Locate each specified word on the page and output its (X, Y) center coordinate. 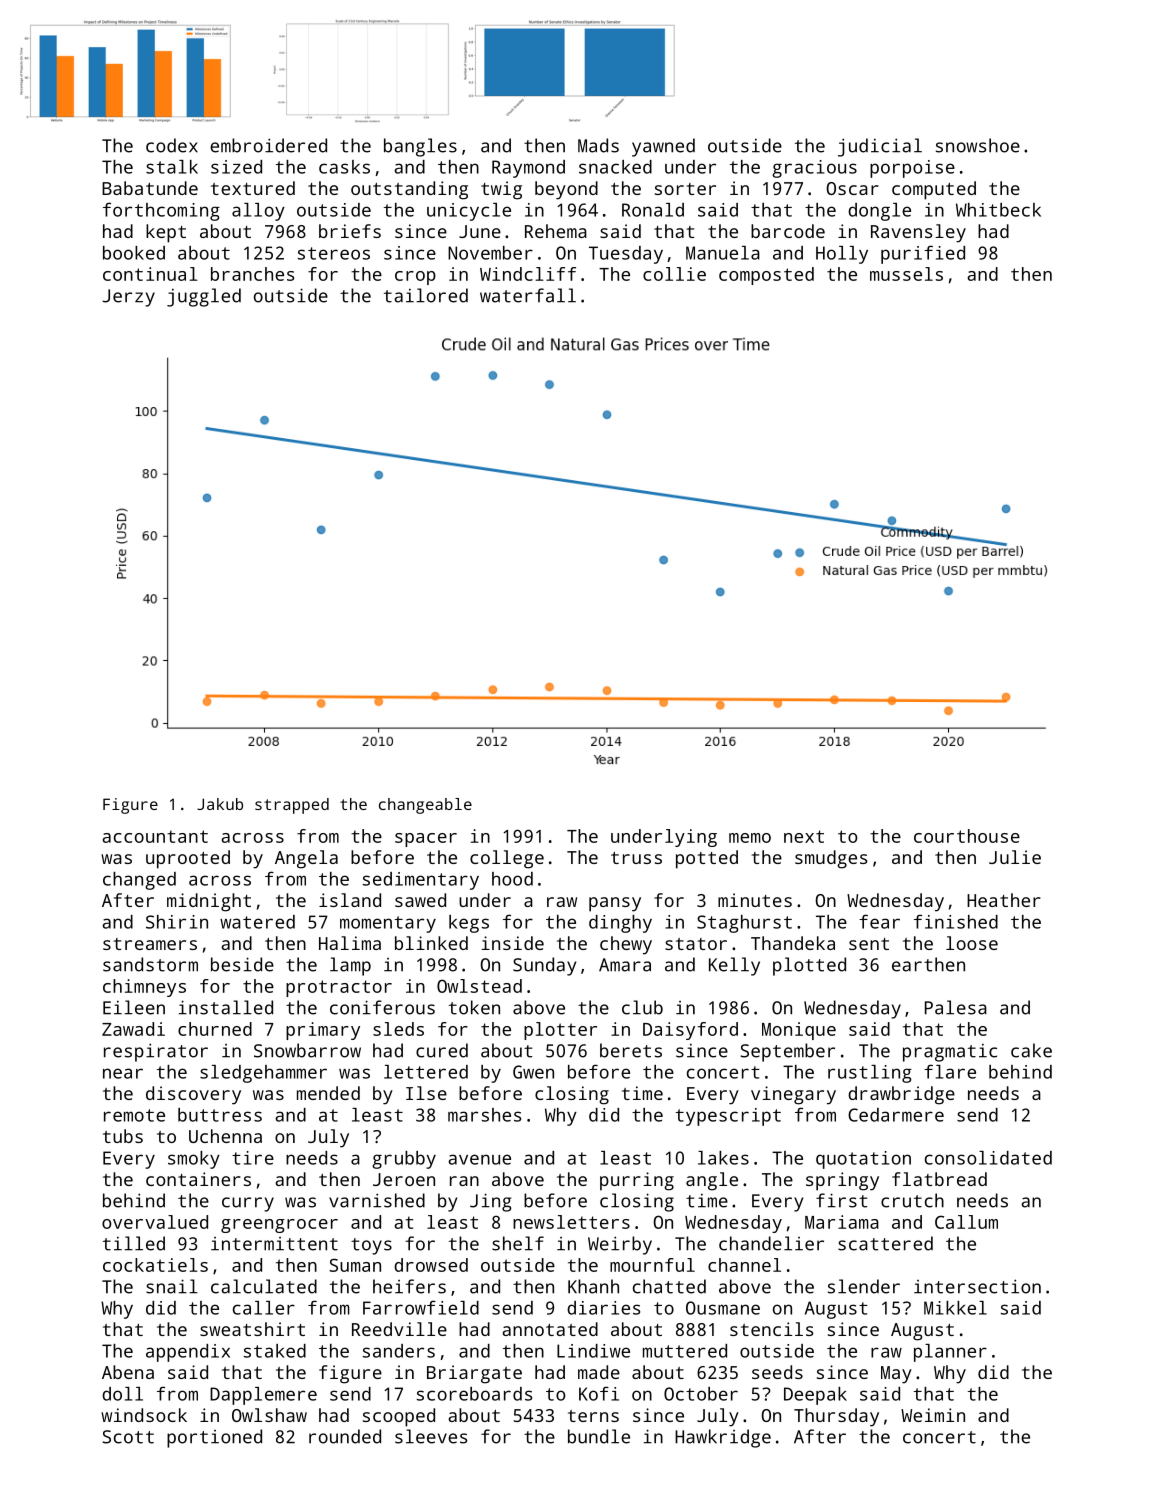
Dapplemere (263, 1396)
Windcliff (528, 274)
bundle (599, 1436)
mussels (906, 274)
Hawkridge (723, 1438)
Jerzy (128, 298)
